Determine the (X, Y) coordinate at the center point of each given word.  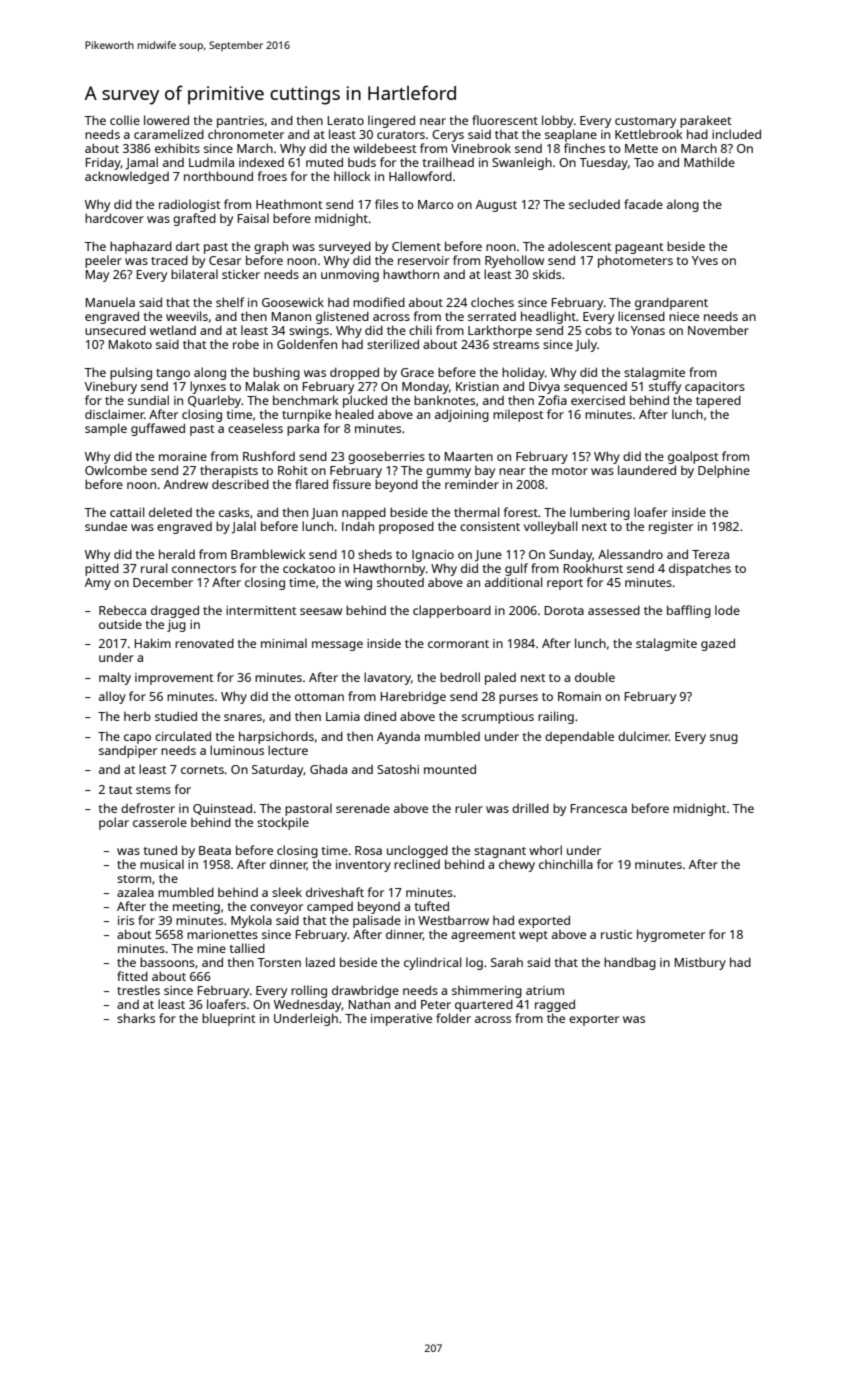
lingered (391, 121)
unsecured (115, 330)
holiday (523, 373)
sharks (136, 1018)
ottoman (319, 697)
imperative (401, 1020)
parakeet (706, 121)
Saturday (278, 770)
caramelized (169, 134)
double (595, 677)
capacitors (715, 388)
